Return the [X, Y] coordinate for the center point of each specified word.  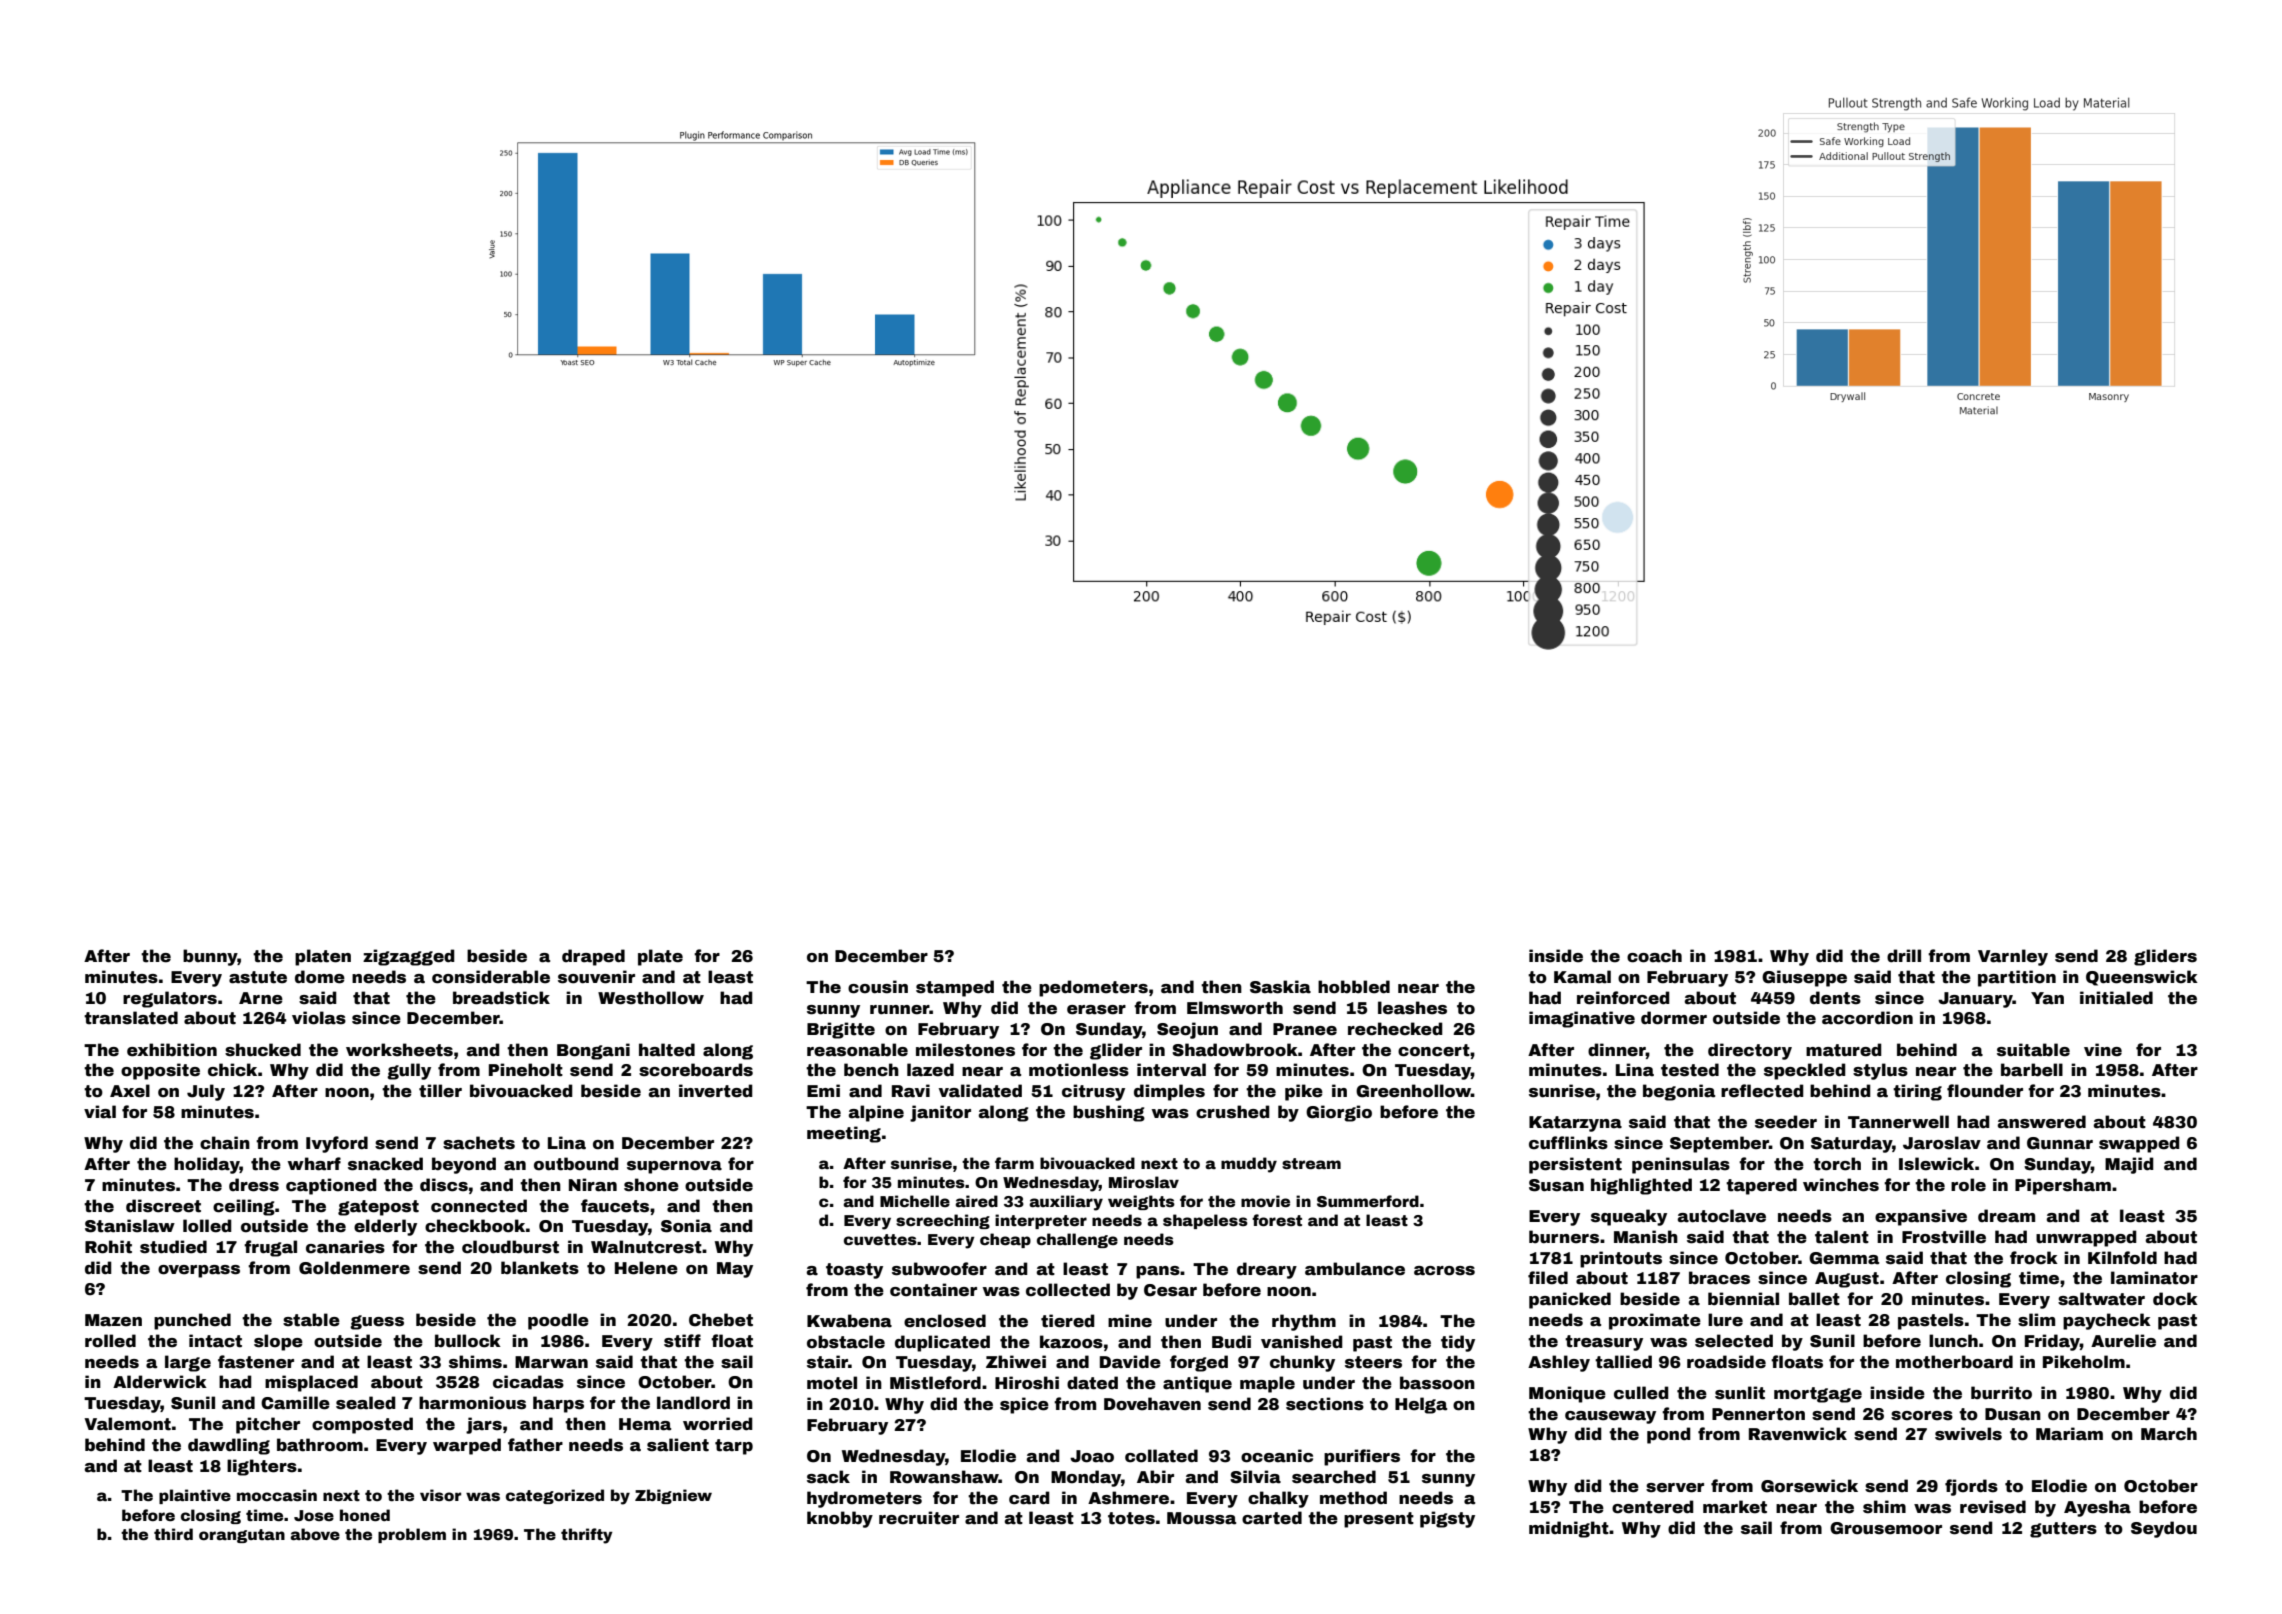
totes [1131, 1518]
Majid [2129, 1165]
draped [593, 957]
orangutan [242, 1536]
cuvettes [880, 1239]
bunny [210, 957]
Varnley [2013, 957]
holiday [207, 1165]
